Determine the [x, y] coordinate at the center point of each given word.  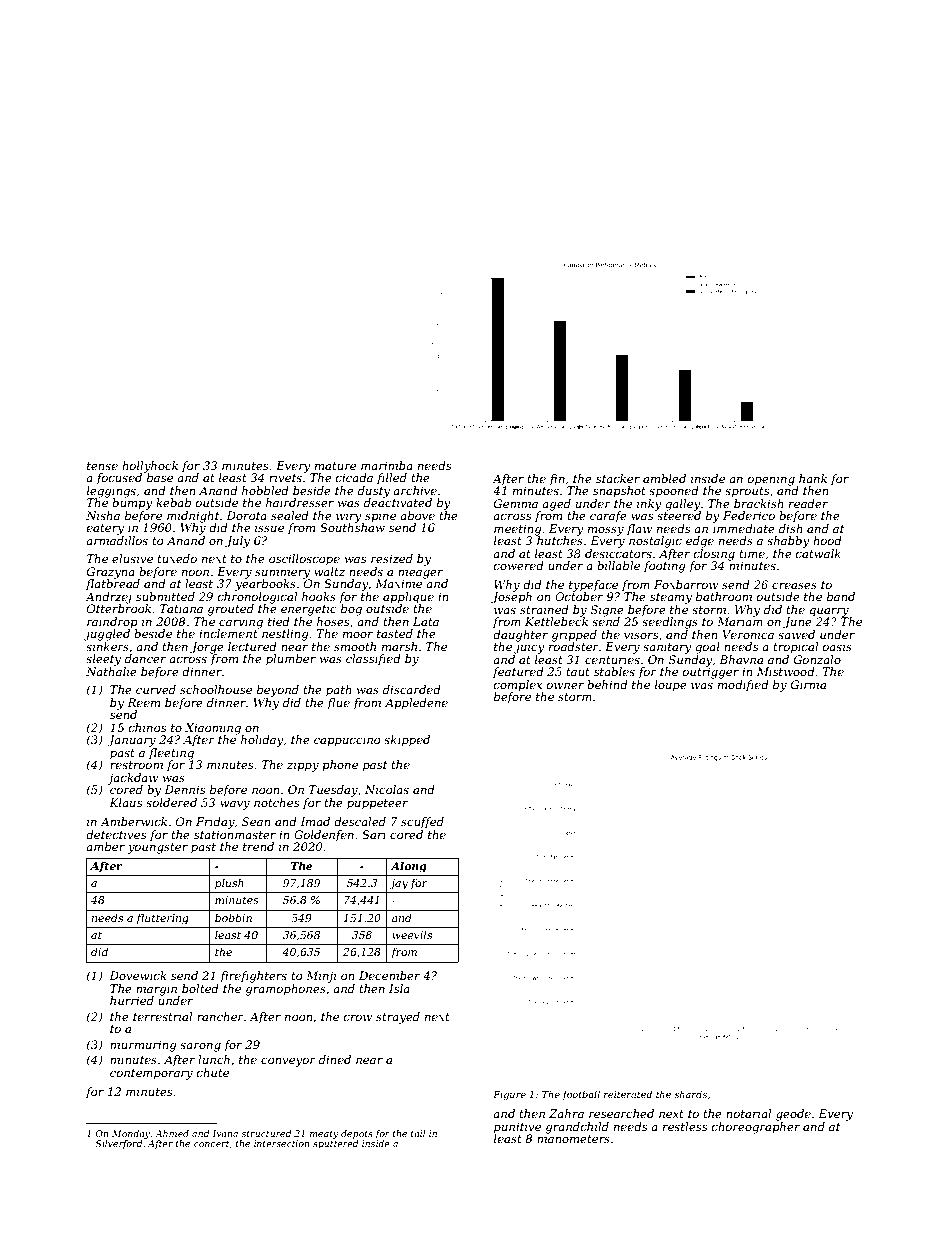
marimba [387, 465]
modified [743, 686]
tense [102, 466]
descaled [360, 821]
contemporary [151, 1074]
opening [771, 480]
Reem [143, 702]
